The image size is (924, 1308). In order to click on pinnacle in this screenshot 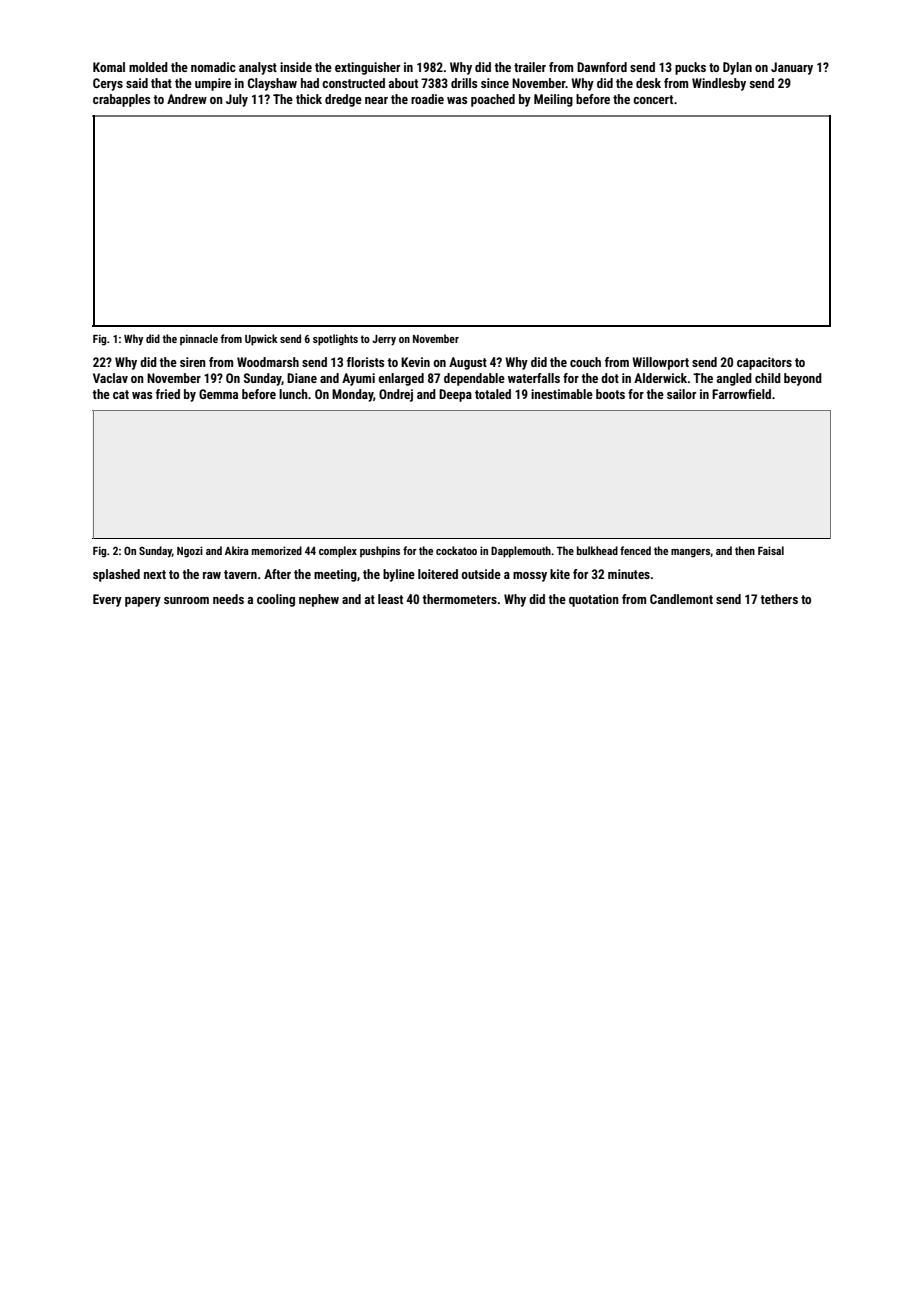, I will do `click(199, 340)`.
